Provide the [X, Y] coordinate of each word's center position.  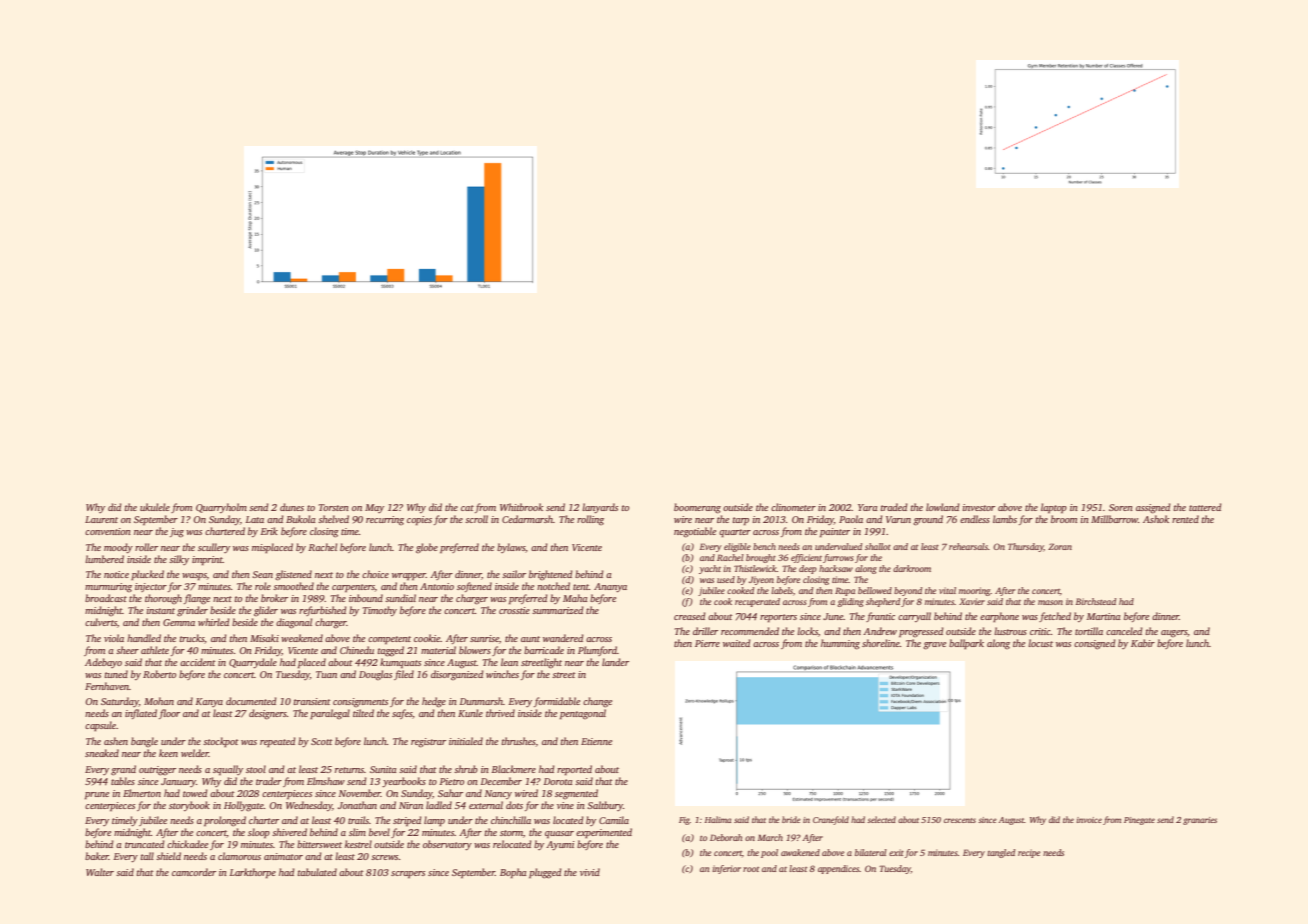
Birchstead [1096, 601]
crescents [960, 820]
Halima [718, 819]
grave [934, 646]
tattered [1205, 507]
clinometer [793, 507]
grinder [192, 611]
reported [574, 770]
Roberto [159, 674]
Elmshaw [326, 781]
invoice [1089, 820]
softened [474, 587]
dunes [292, 507]
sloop [259, 833]
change [597, 702]
